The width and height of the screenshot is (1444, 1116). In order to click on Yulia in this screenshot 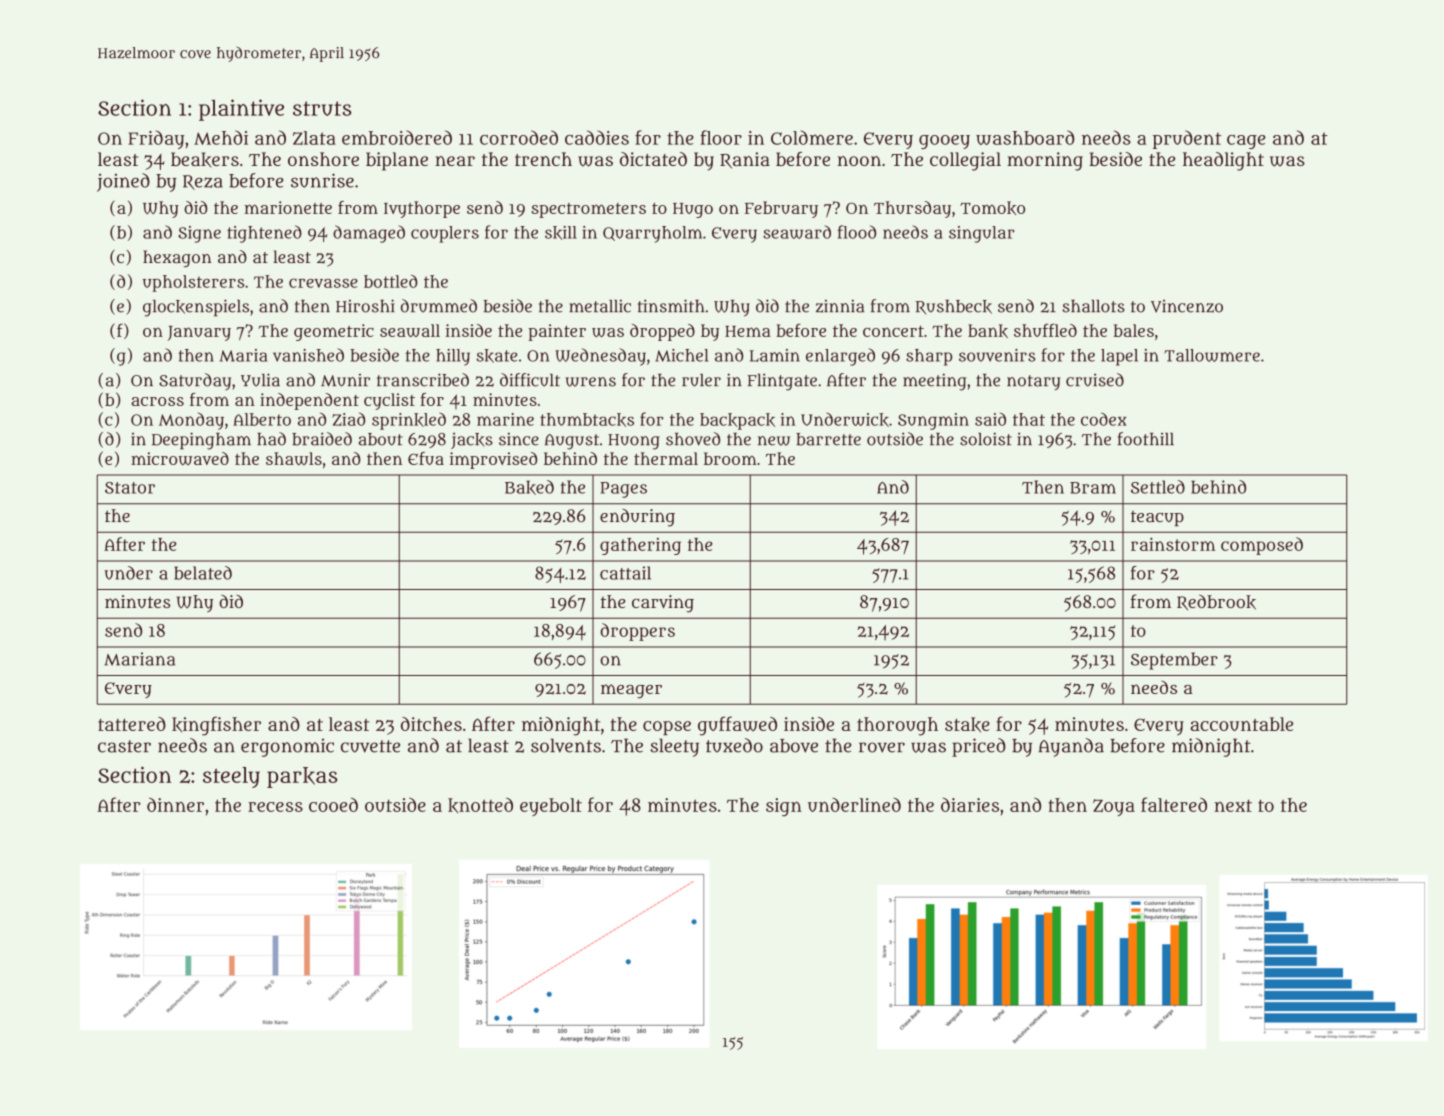, I will do `click(260, 380)`.
